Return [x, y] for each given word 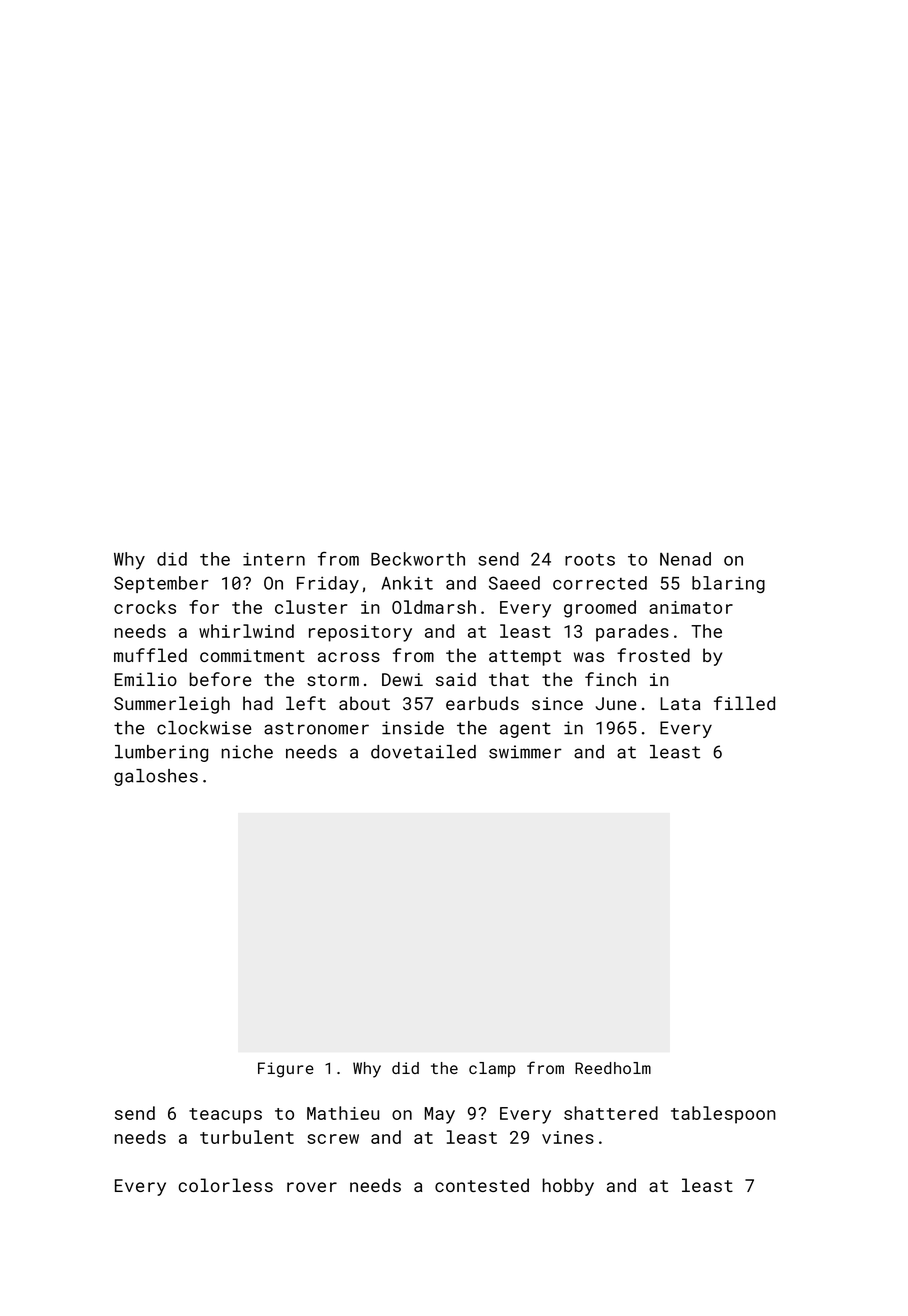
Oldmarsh [434, 607]
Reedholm [613, 1068]
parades [632, 633]
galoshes [156, 777]
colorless [225, 1185]
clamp [492, 1069]
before [221, 679]
